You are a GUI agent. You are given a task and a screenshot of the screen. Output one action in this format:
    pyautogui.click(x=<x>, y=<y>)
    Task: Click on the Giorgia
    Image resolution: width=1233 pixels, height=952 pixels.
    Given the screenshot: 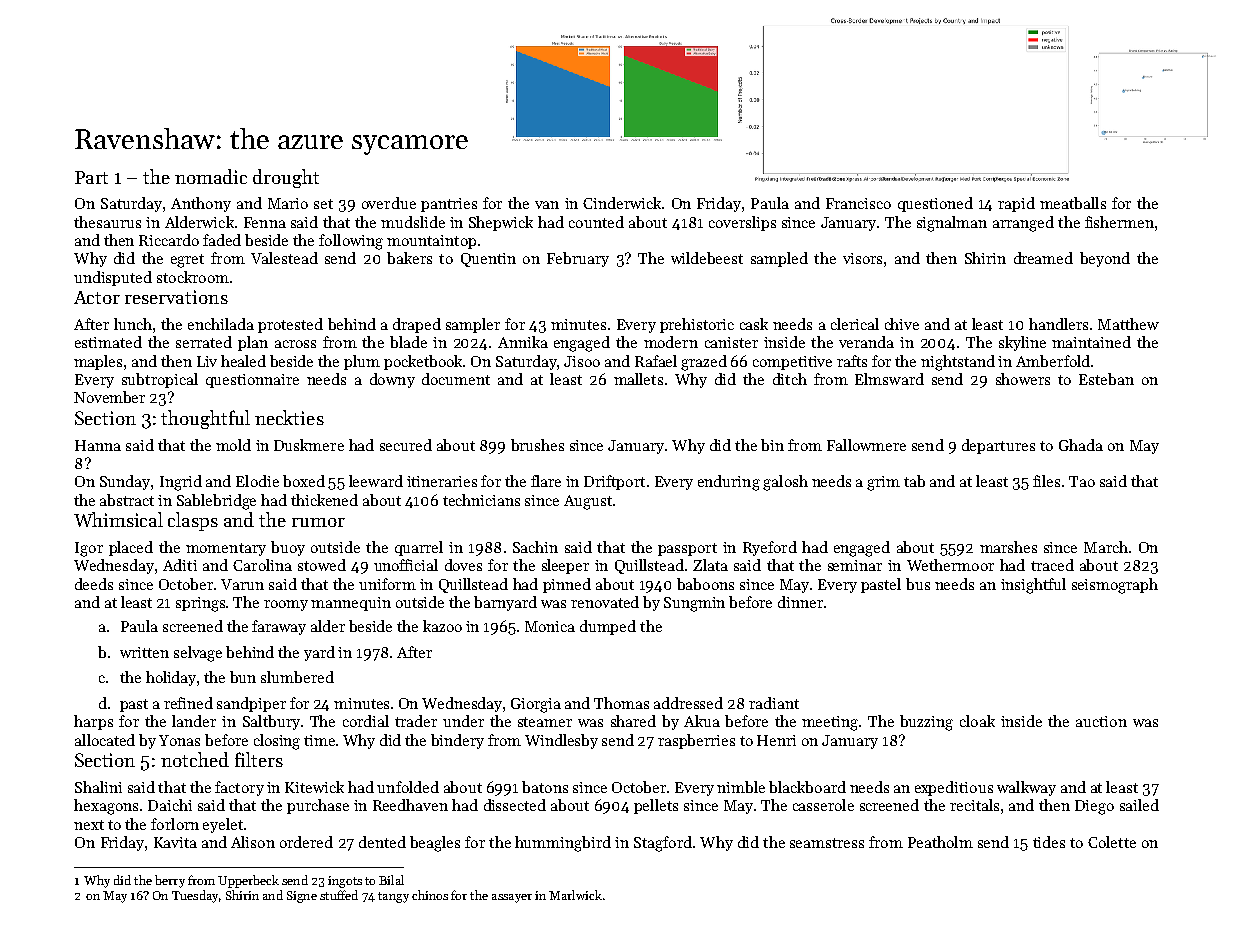 What is the action you would take?
    pyautogui.click(x=536, y=705)
